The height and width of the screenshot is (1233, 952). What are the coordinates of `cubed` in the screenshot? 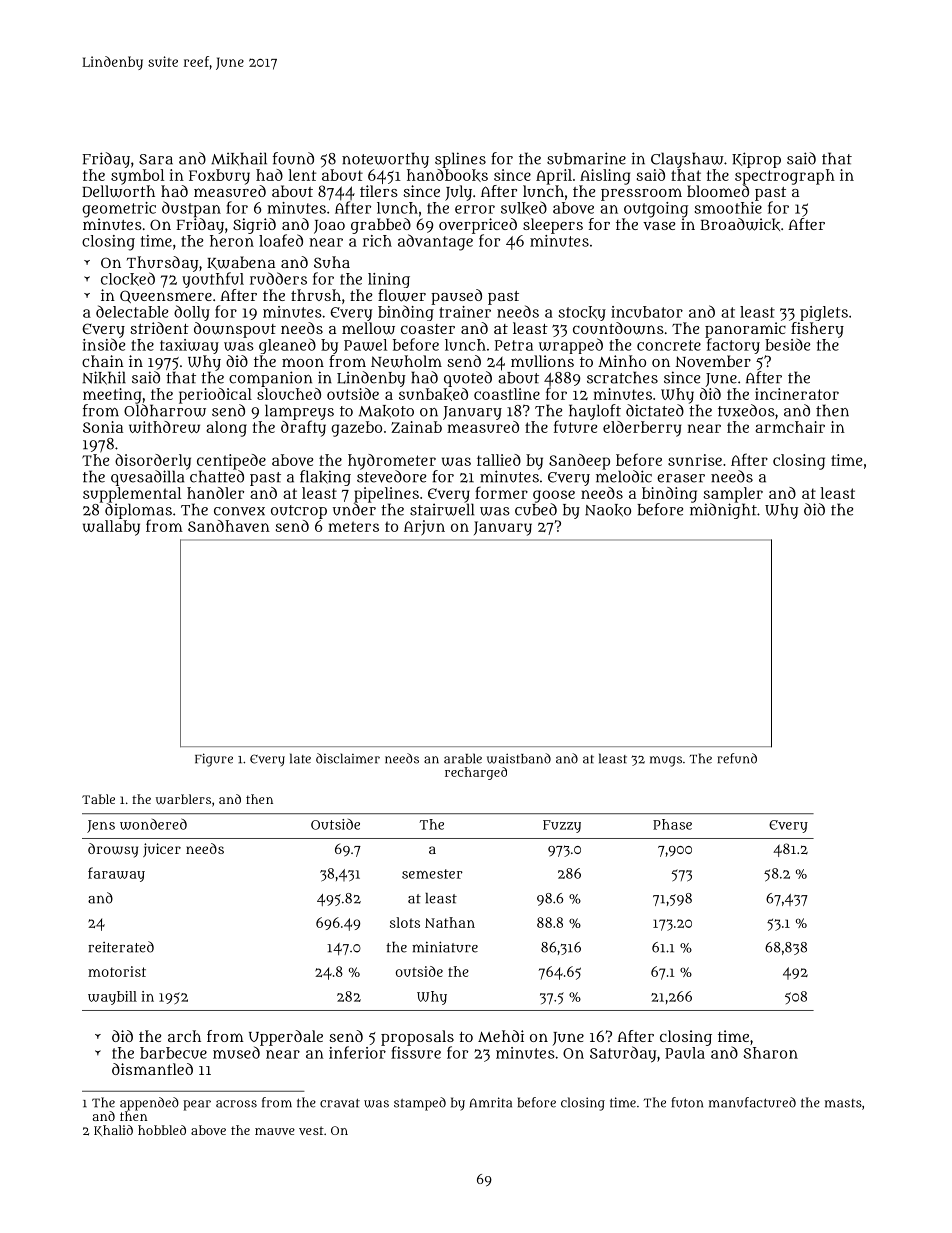 It's located at (536, 509).
